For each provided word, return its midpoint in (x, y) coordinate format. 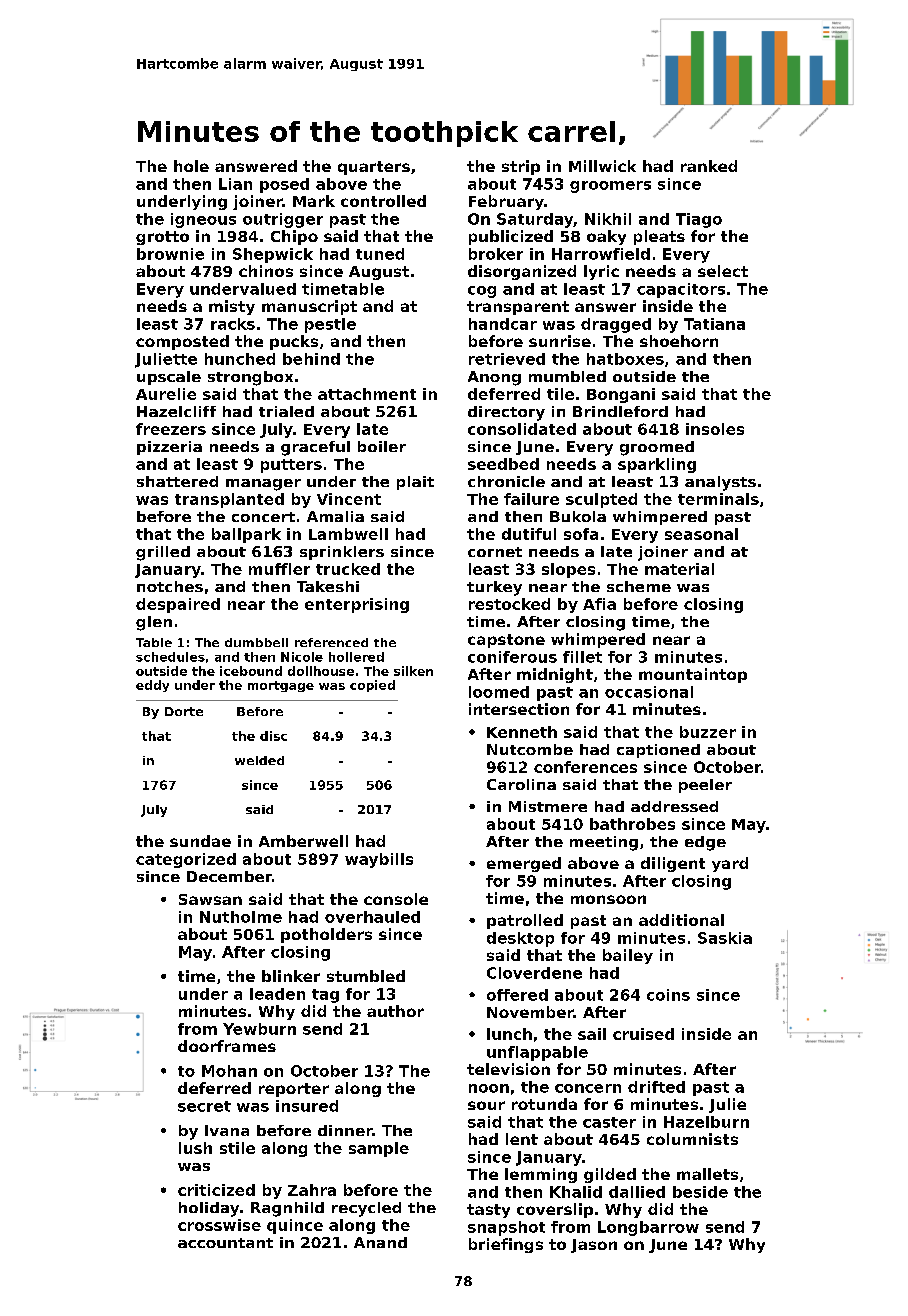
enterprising (357, 605)
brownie (170, 254)
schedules (170, 657)
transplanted (229, 500)
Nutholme (241, 917)
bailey (628, 956)
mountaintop (693, 675)
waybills (379, 860)
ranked (709, 166)
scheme (639, 586)
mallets (707, 1174)
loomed (499, 692)
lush (195, 1148)
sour (486, 1105)
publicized (511, 237)
